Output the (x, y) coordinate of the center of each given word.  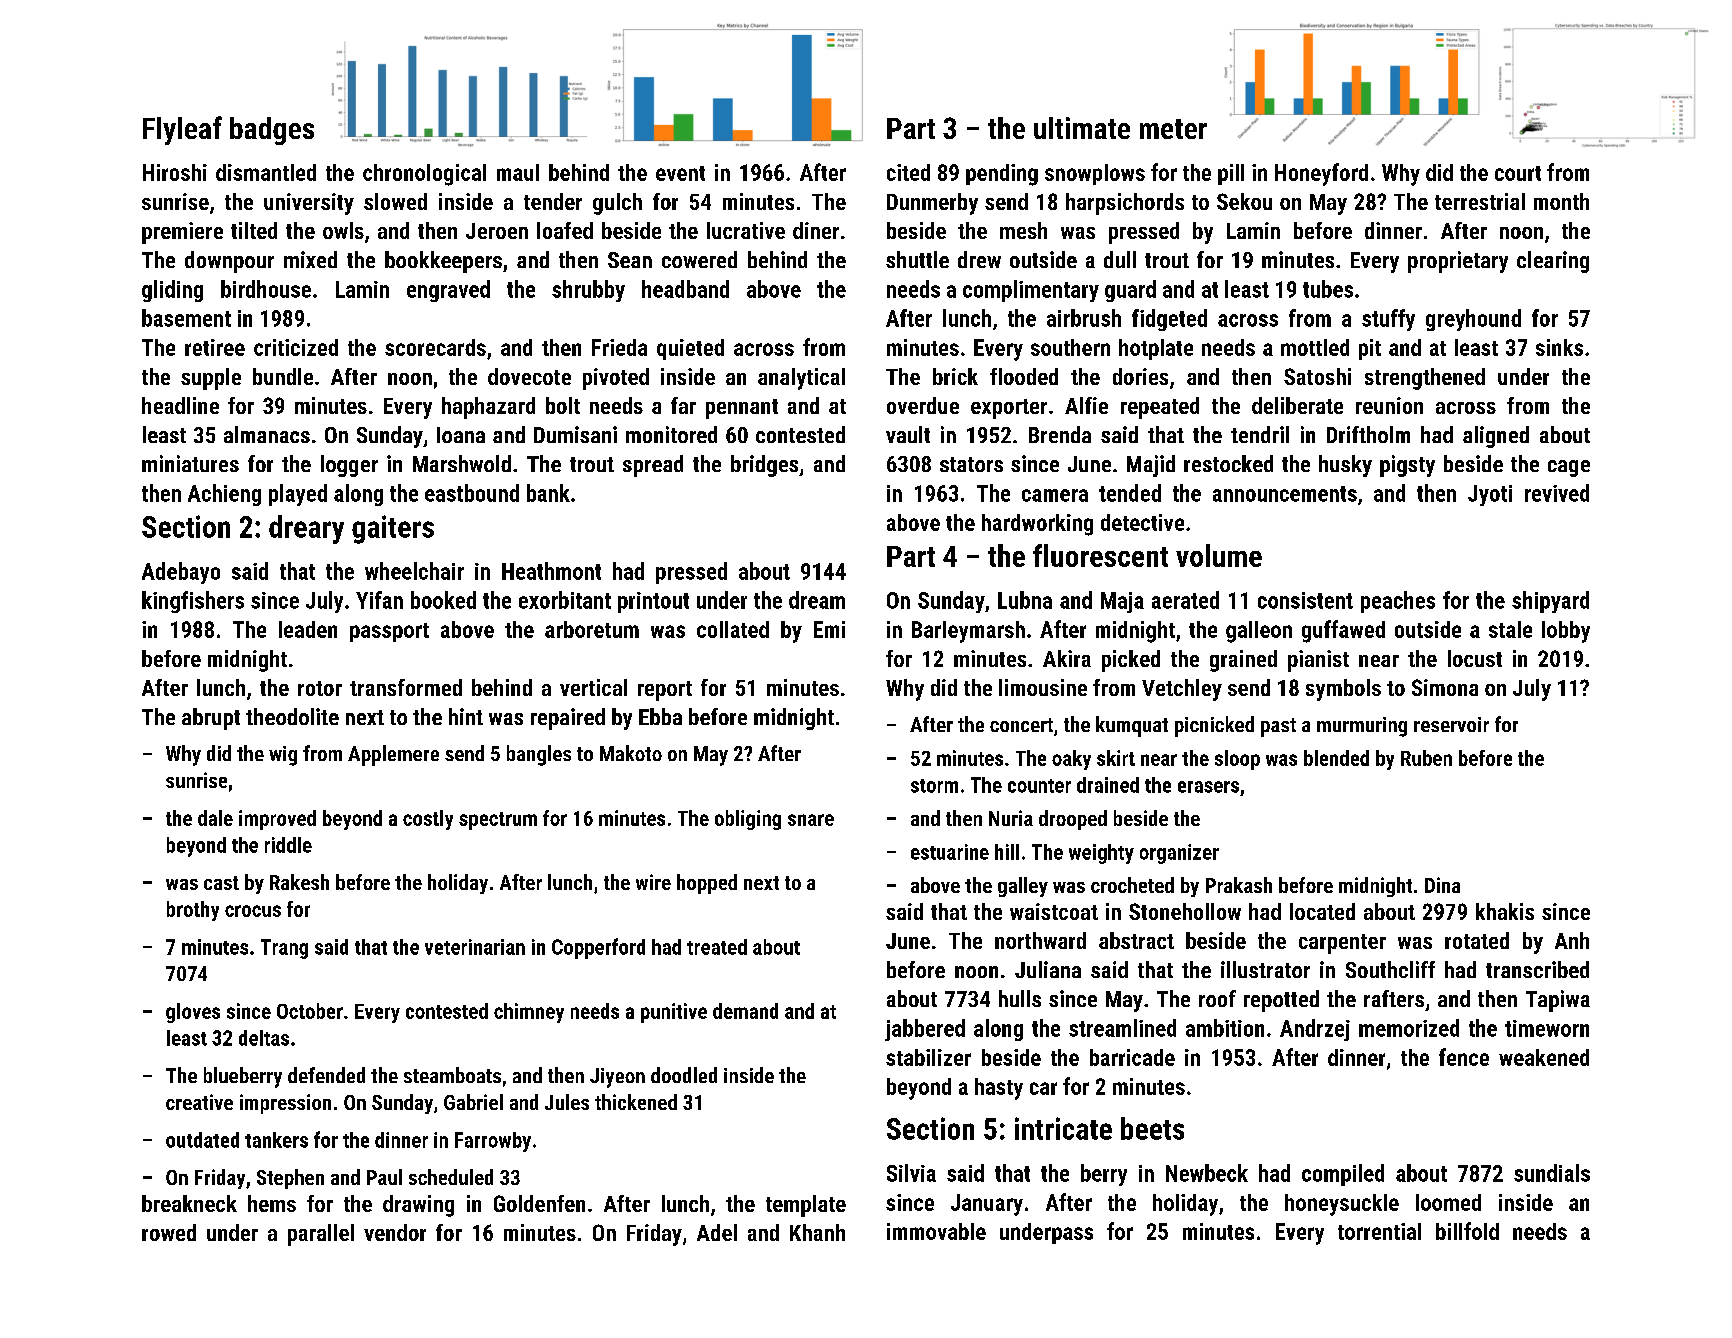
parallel (321, 1235)
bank (548, 493)
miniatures (190, 463)
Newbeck (1207, 1173)
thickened (636, 1102)
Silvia (911, 1173)
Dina (1442, 885)
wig (283, 756)
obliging (748, 820)
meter (1173, 129)
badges (272, 131)
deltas (264, 1038)
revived (1557, 493)
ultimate (1082, 128)
